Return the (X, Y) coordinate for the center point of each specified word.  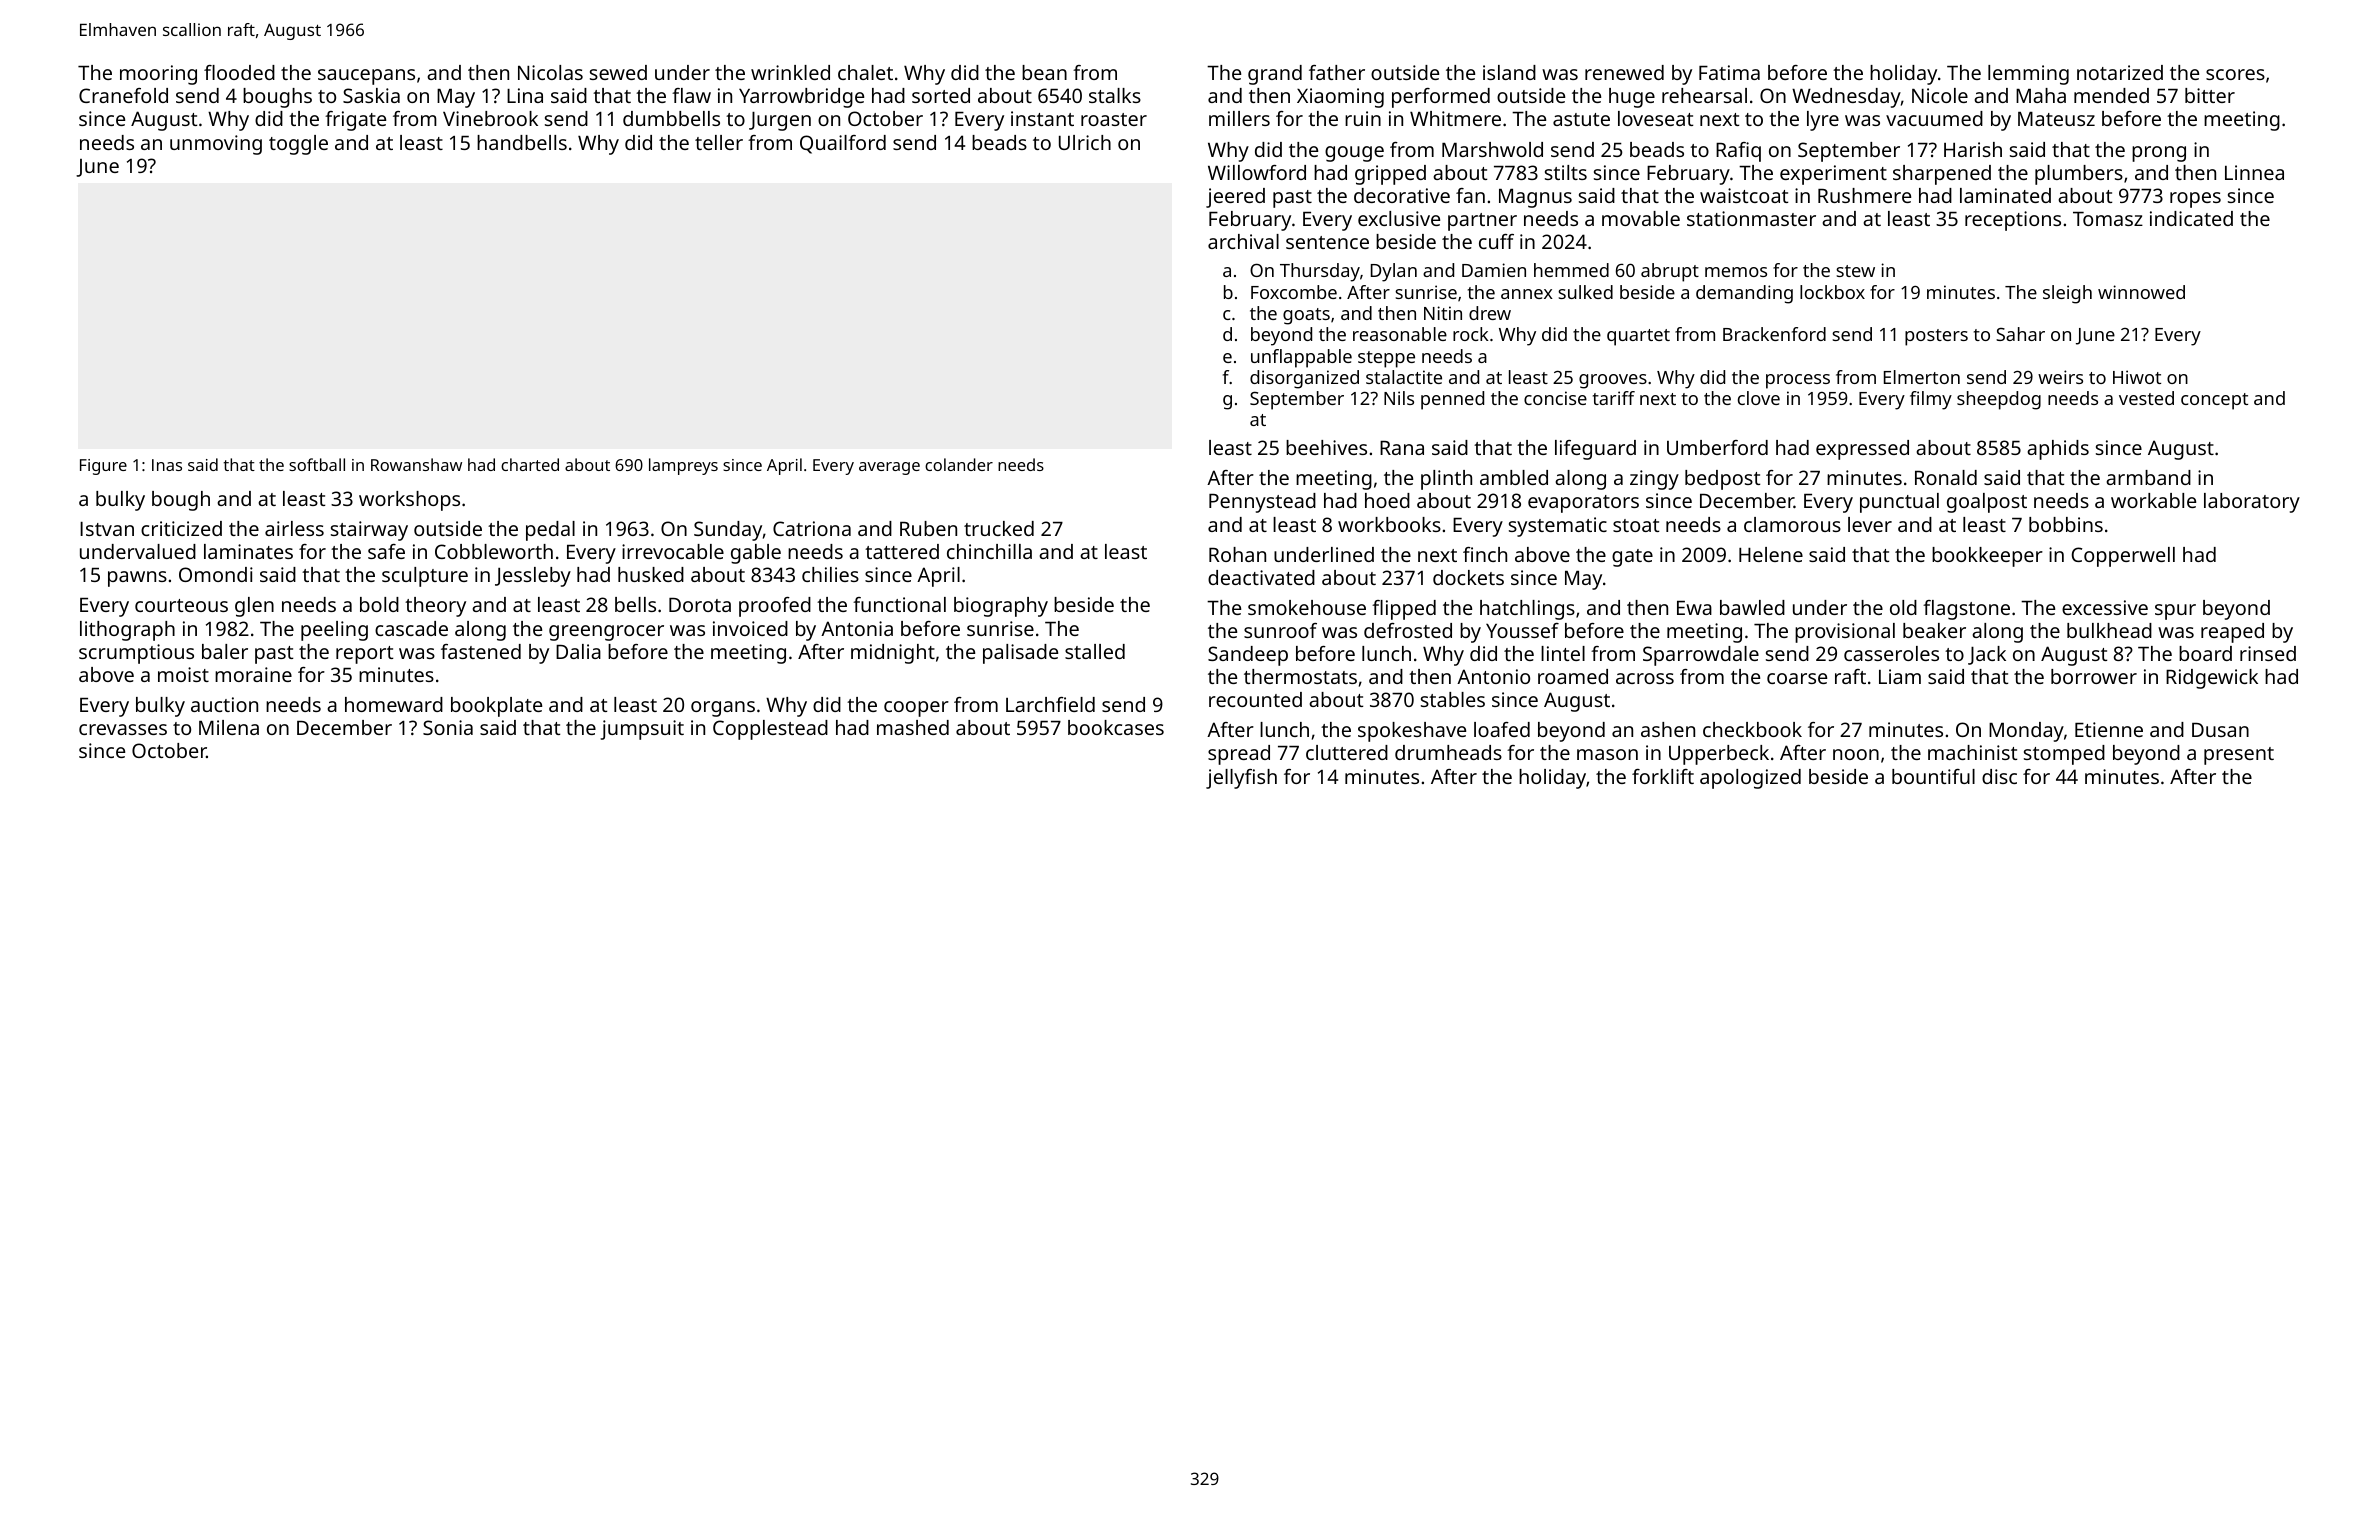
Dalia (578, 651)
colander (959, 464)
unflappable (1301, 358)
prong (2159, 154)
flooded (239, 72)
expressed (1862, 450)
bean (1044, 72)
